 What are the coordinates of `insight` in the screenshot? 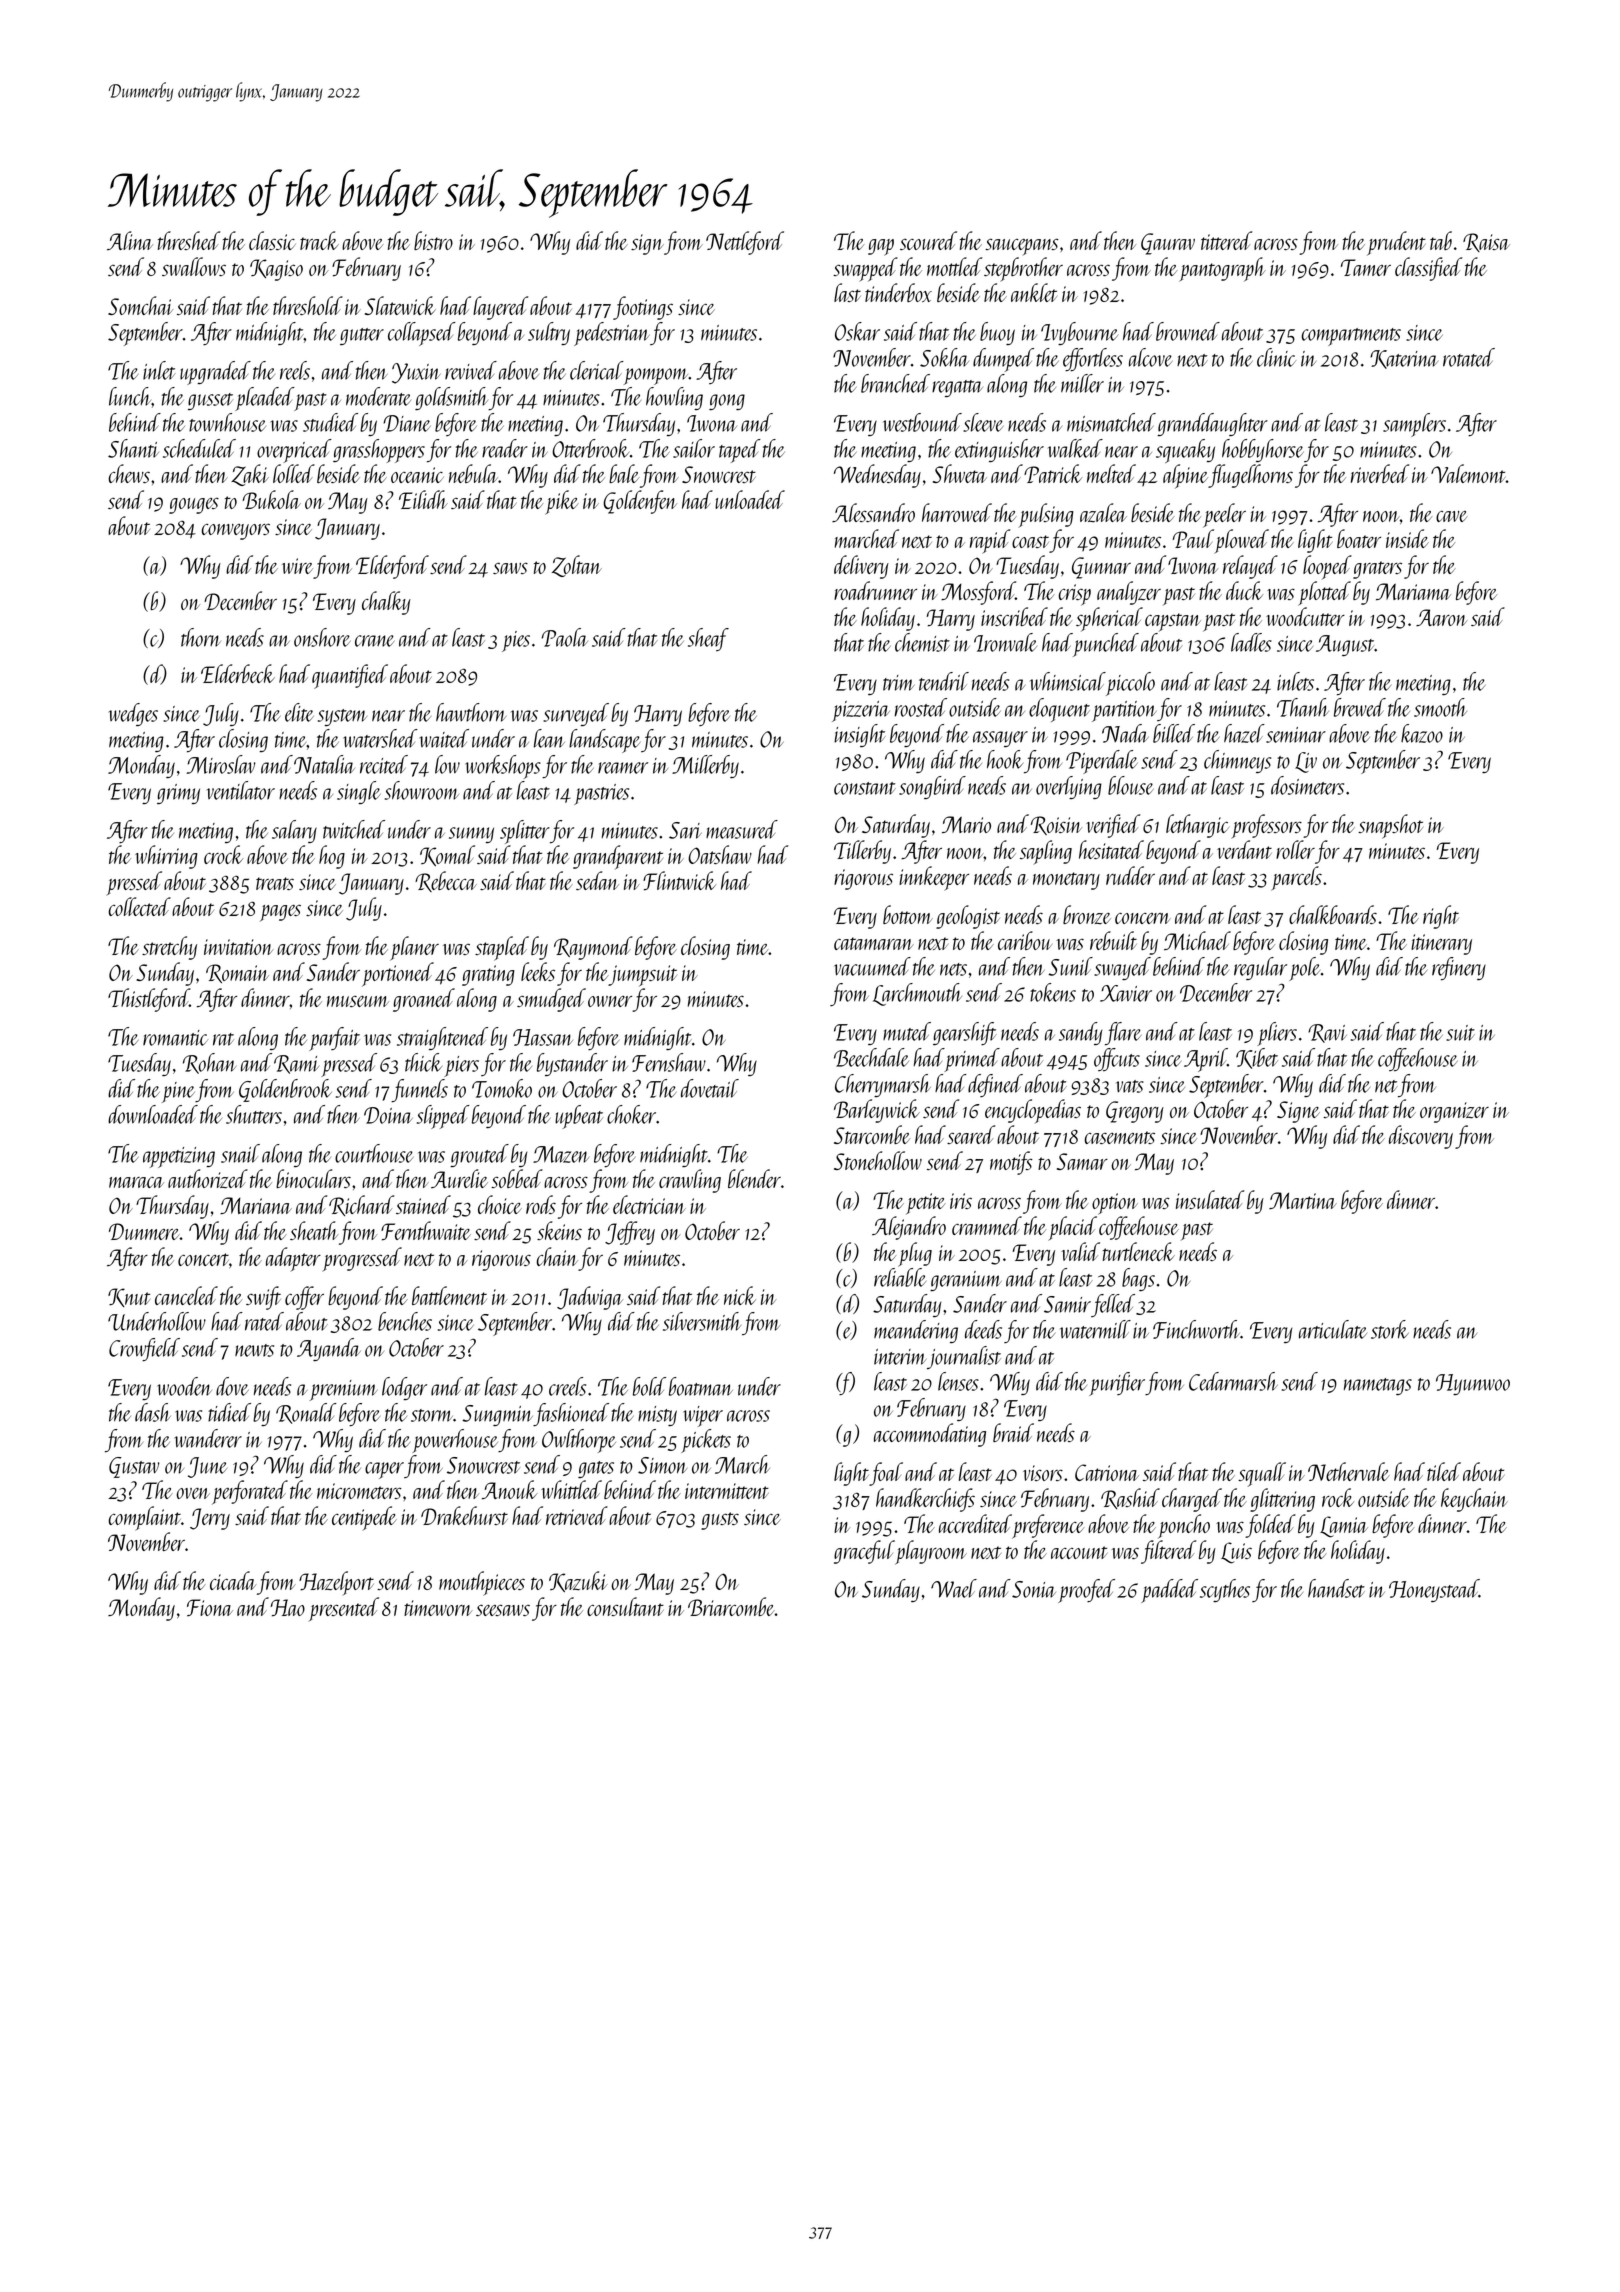 It's located at (860, 735).
